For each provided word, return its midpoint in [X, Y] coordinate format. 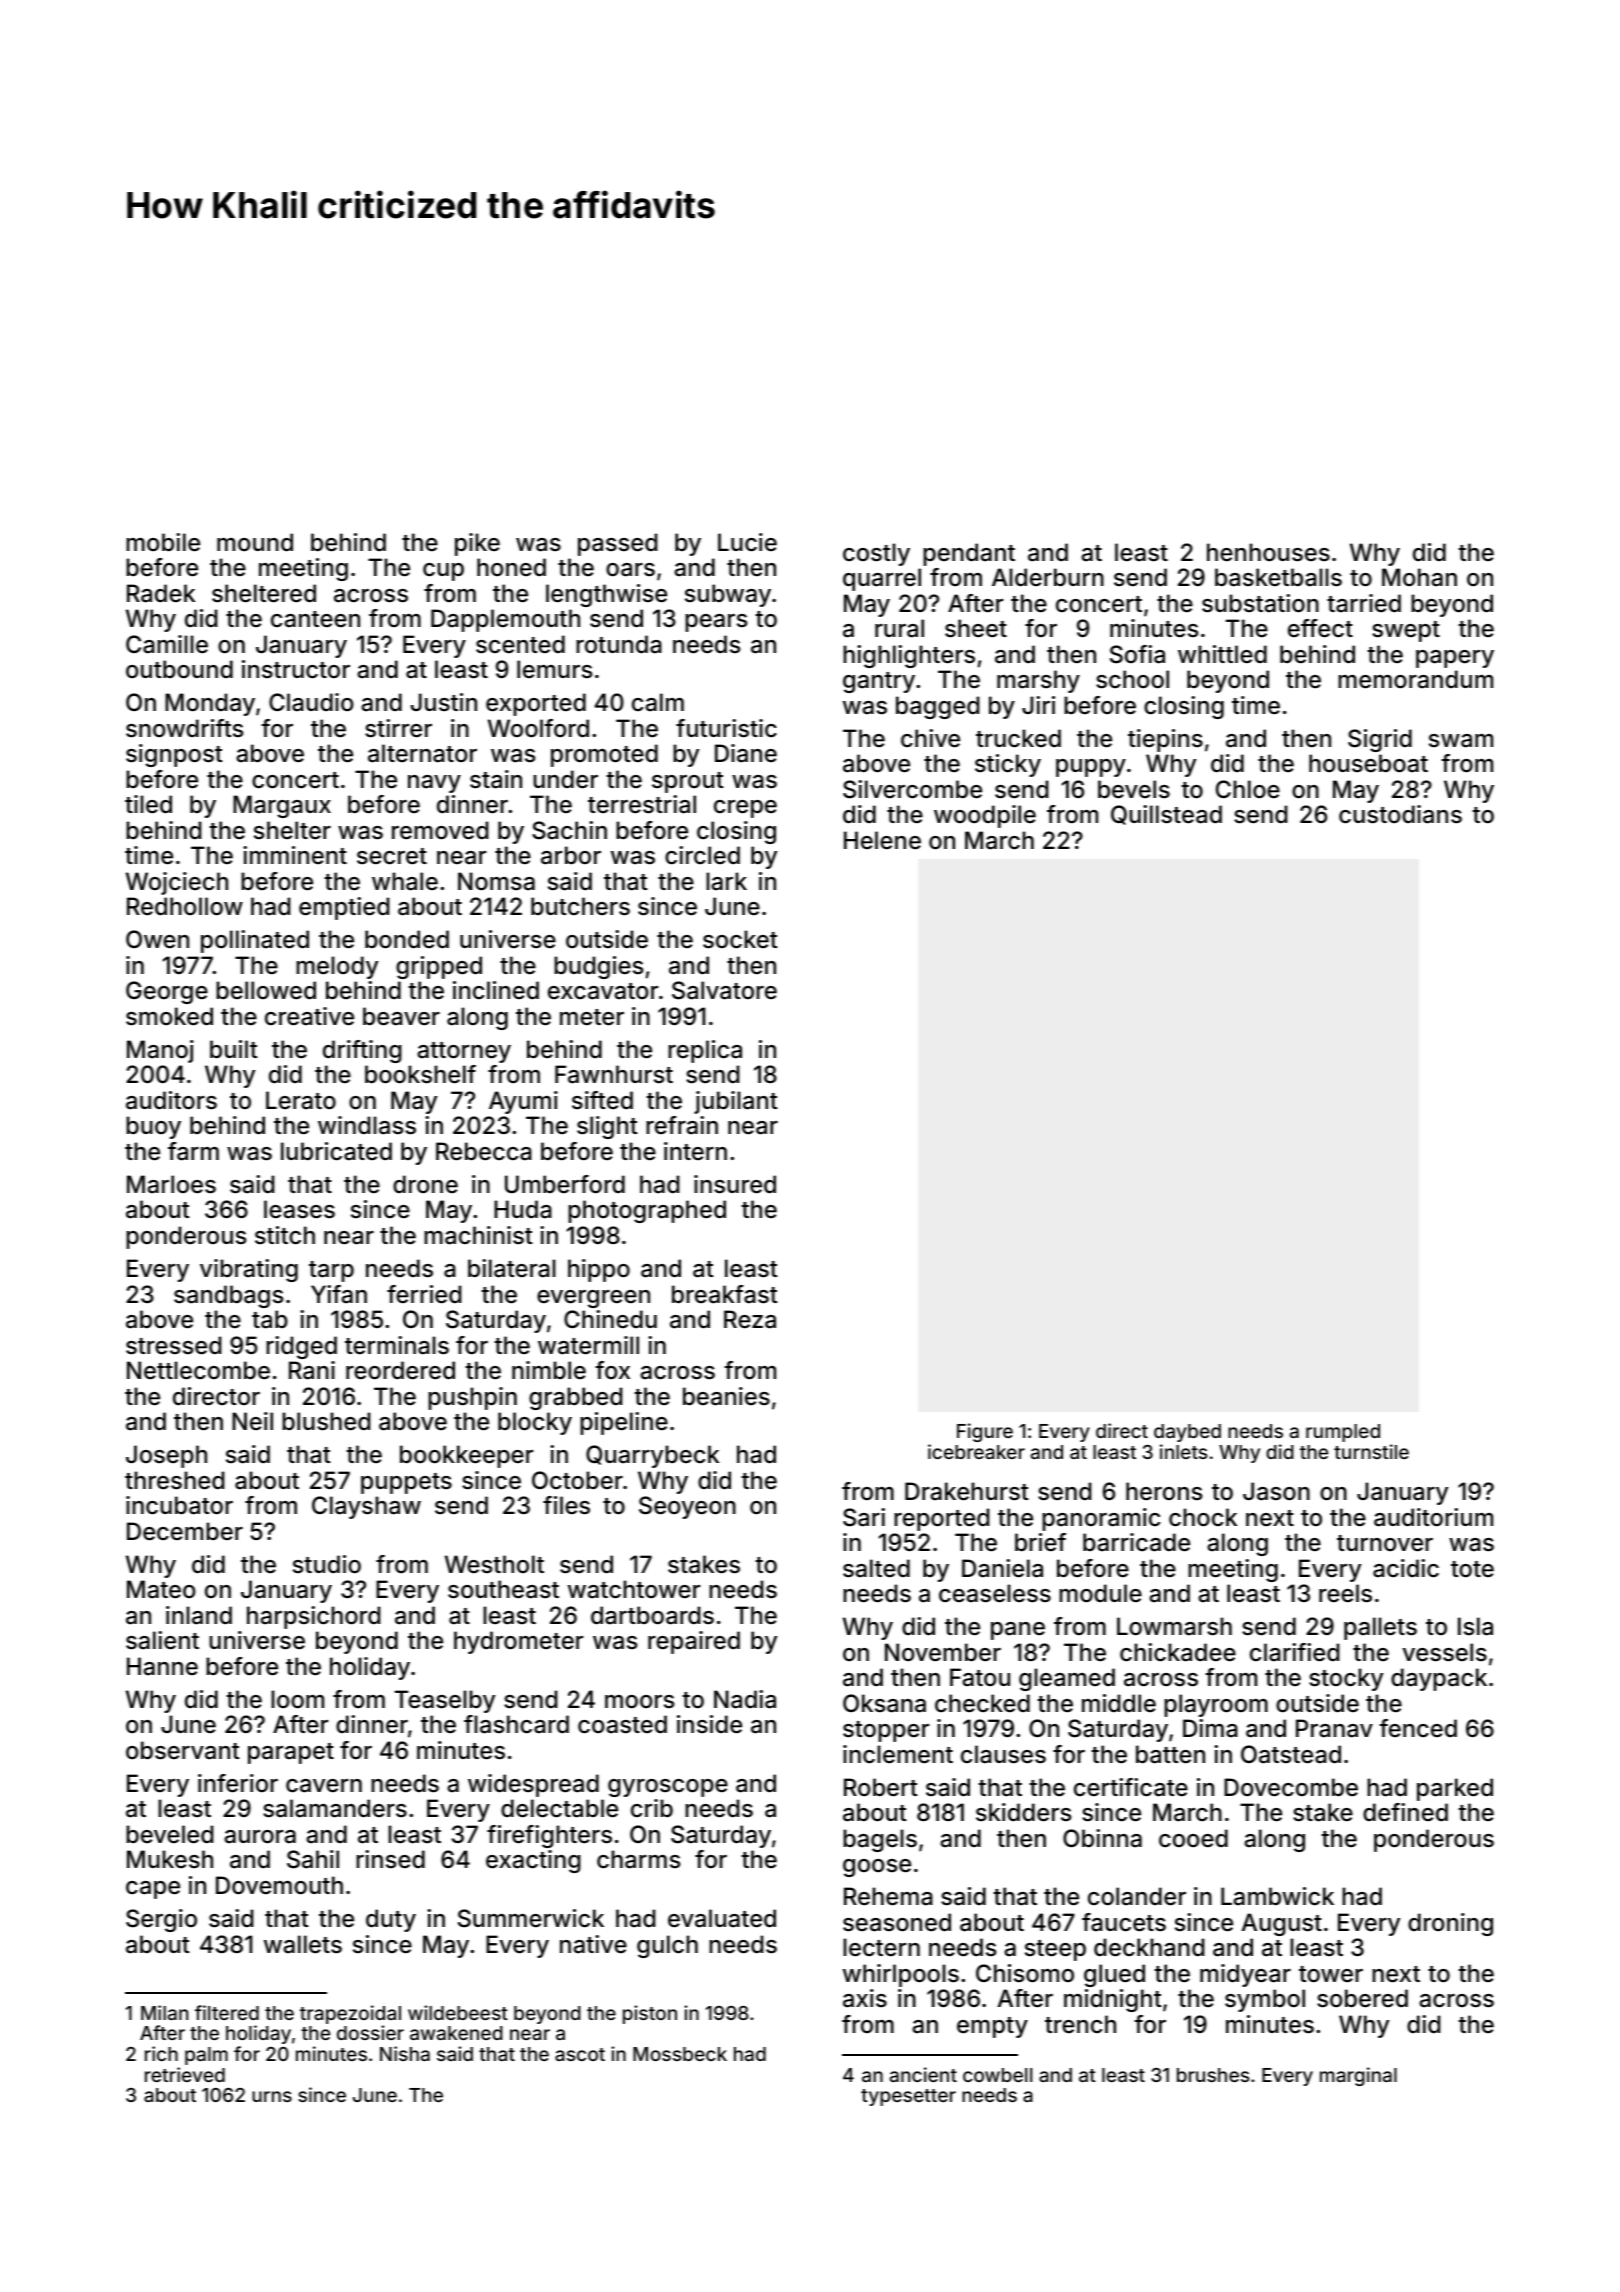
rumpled [1343, 1433]
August [1282, 1924]
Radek [161, 593]
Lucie [747, 542]
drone [425, 1184]
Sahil [313, 1859]
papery [1455, 659]
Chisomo [1025, 1973]
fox [612, 1370]
